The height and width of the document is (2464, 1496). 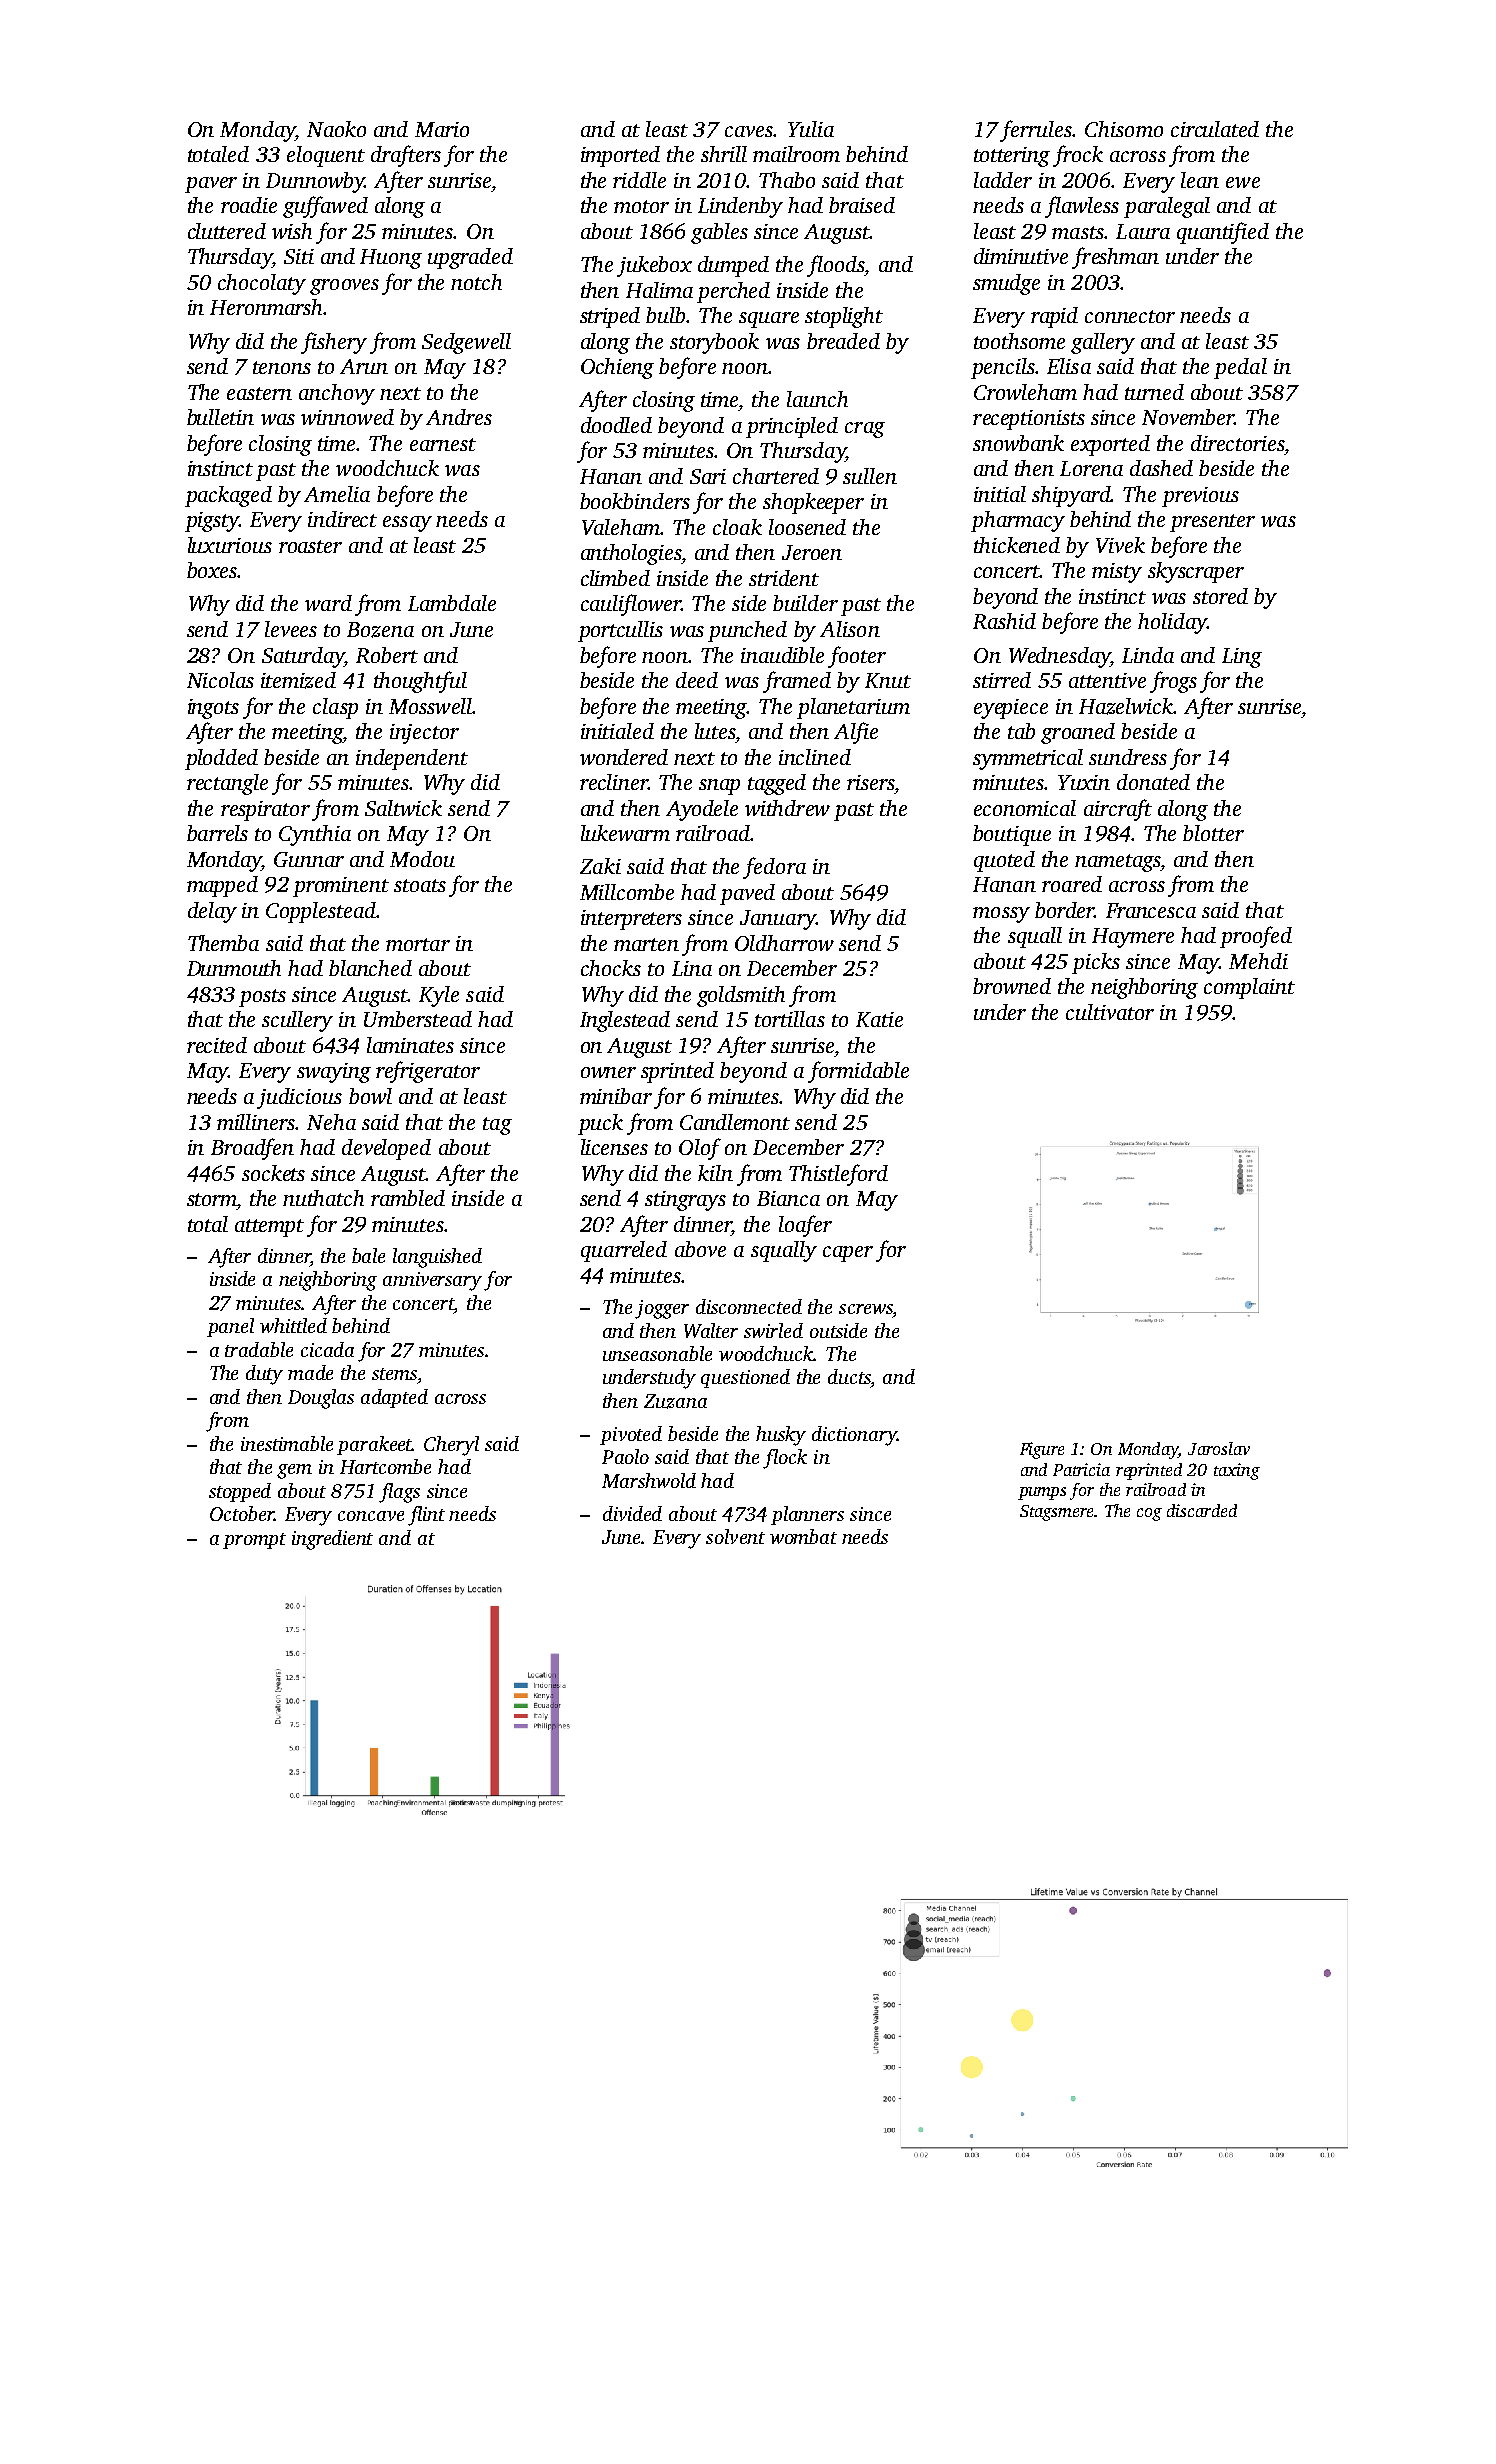 What do you see at coordinates (1107, 680) in the document?
I see `attentive` at bounding box center [1107, 680].
